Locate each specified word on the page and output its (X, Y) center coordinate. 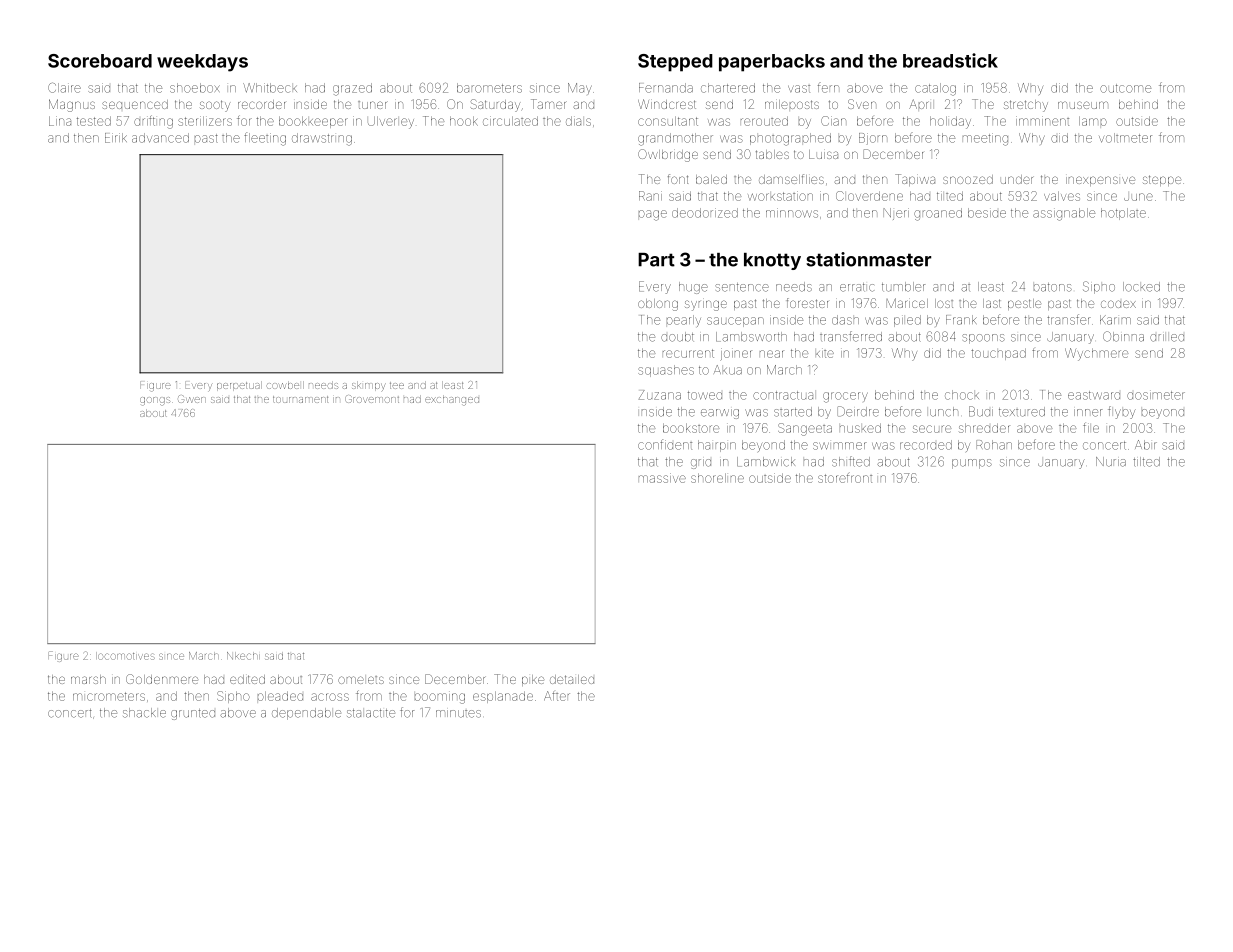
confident (665, 444)
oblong (658, 305)
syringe (706, 305)
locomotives (125, 656)
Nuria (1111, 462)
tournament (300, 399)
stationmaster (868, 259)
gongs (155, 401)
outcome (1125, 88)
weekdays (202, 63)
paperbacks (772, 63)
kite (825, 354)
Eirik (116, 138)
